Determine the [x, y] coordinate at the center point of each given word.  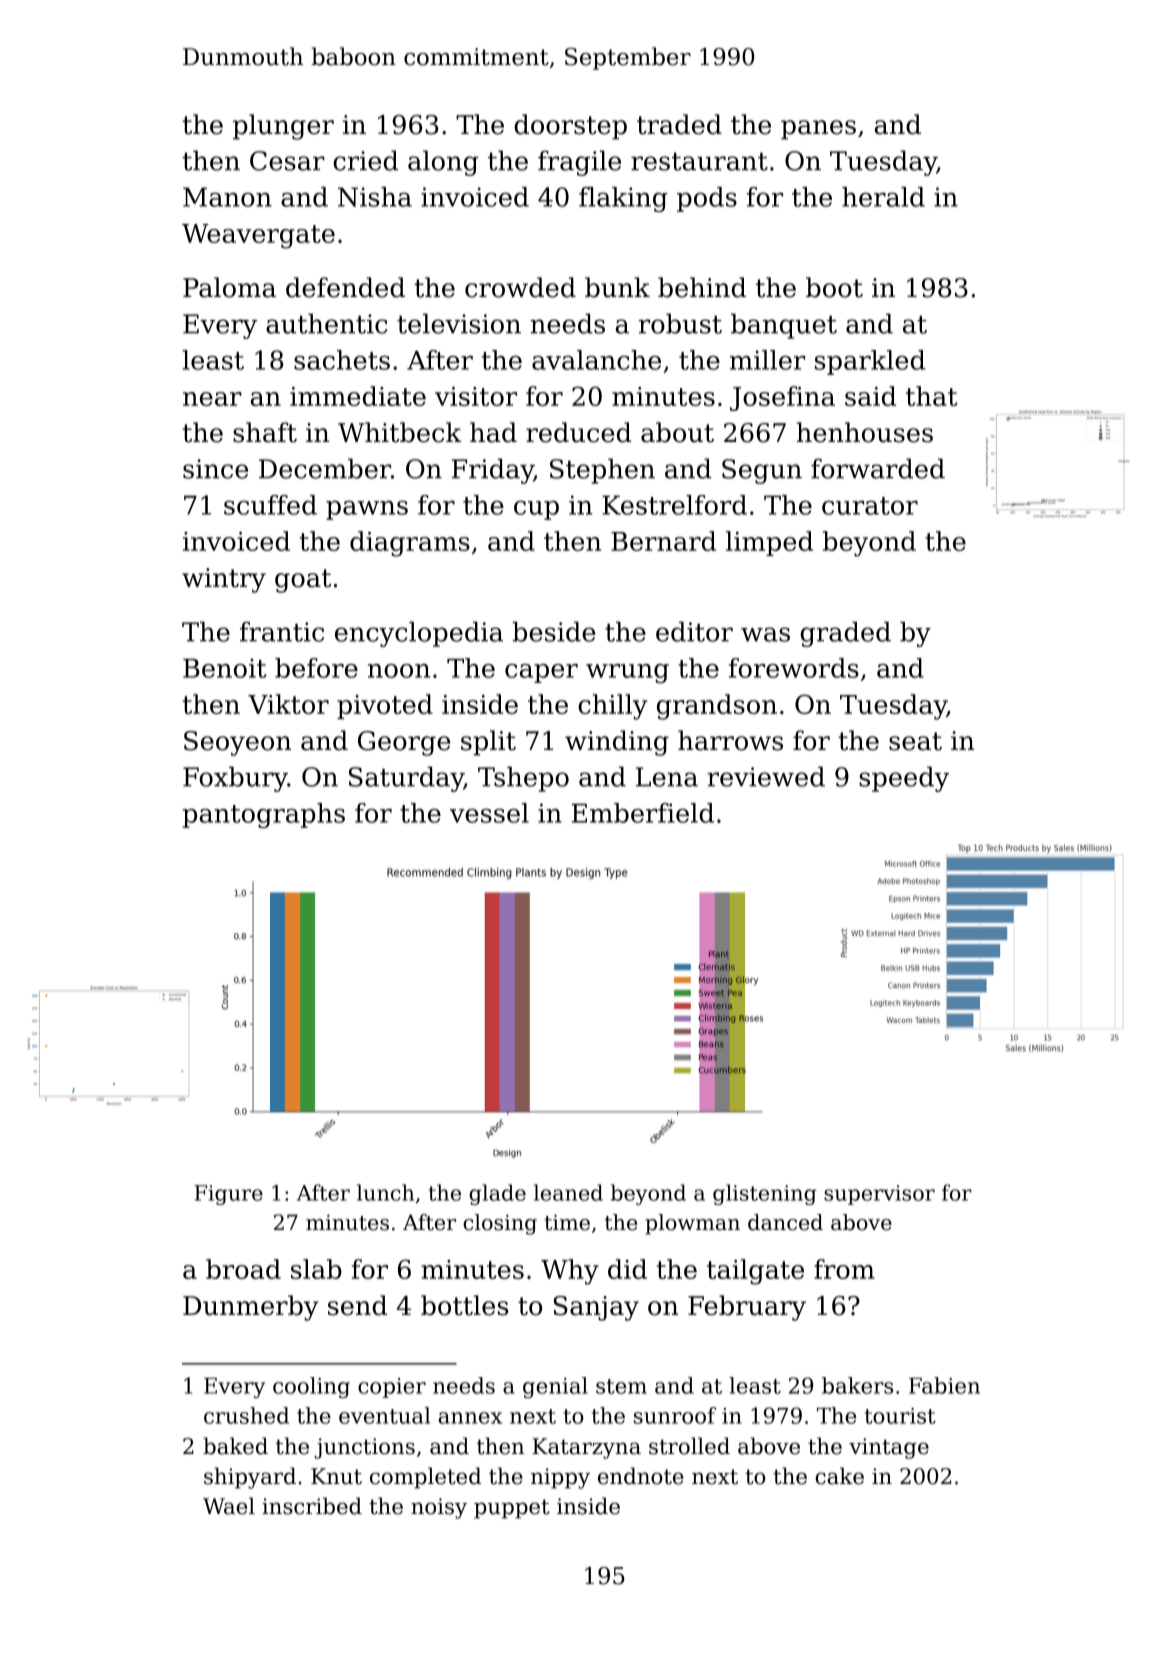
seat [915, 741]
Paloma [229, 287]
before [316, 668]
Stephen [602, 471]
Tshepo [523, 779]
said [870, 396]
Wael [229, 1506]
